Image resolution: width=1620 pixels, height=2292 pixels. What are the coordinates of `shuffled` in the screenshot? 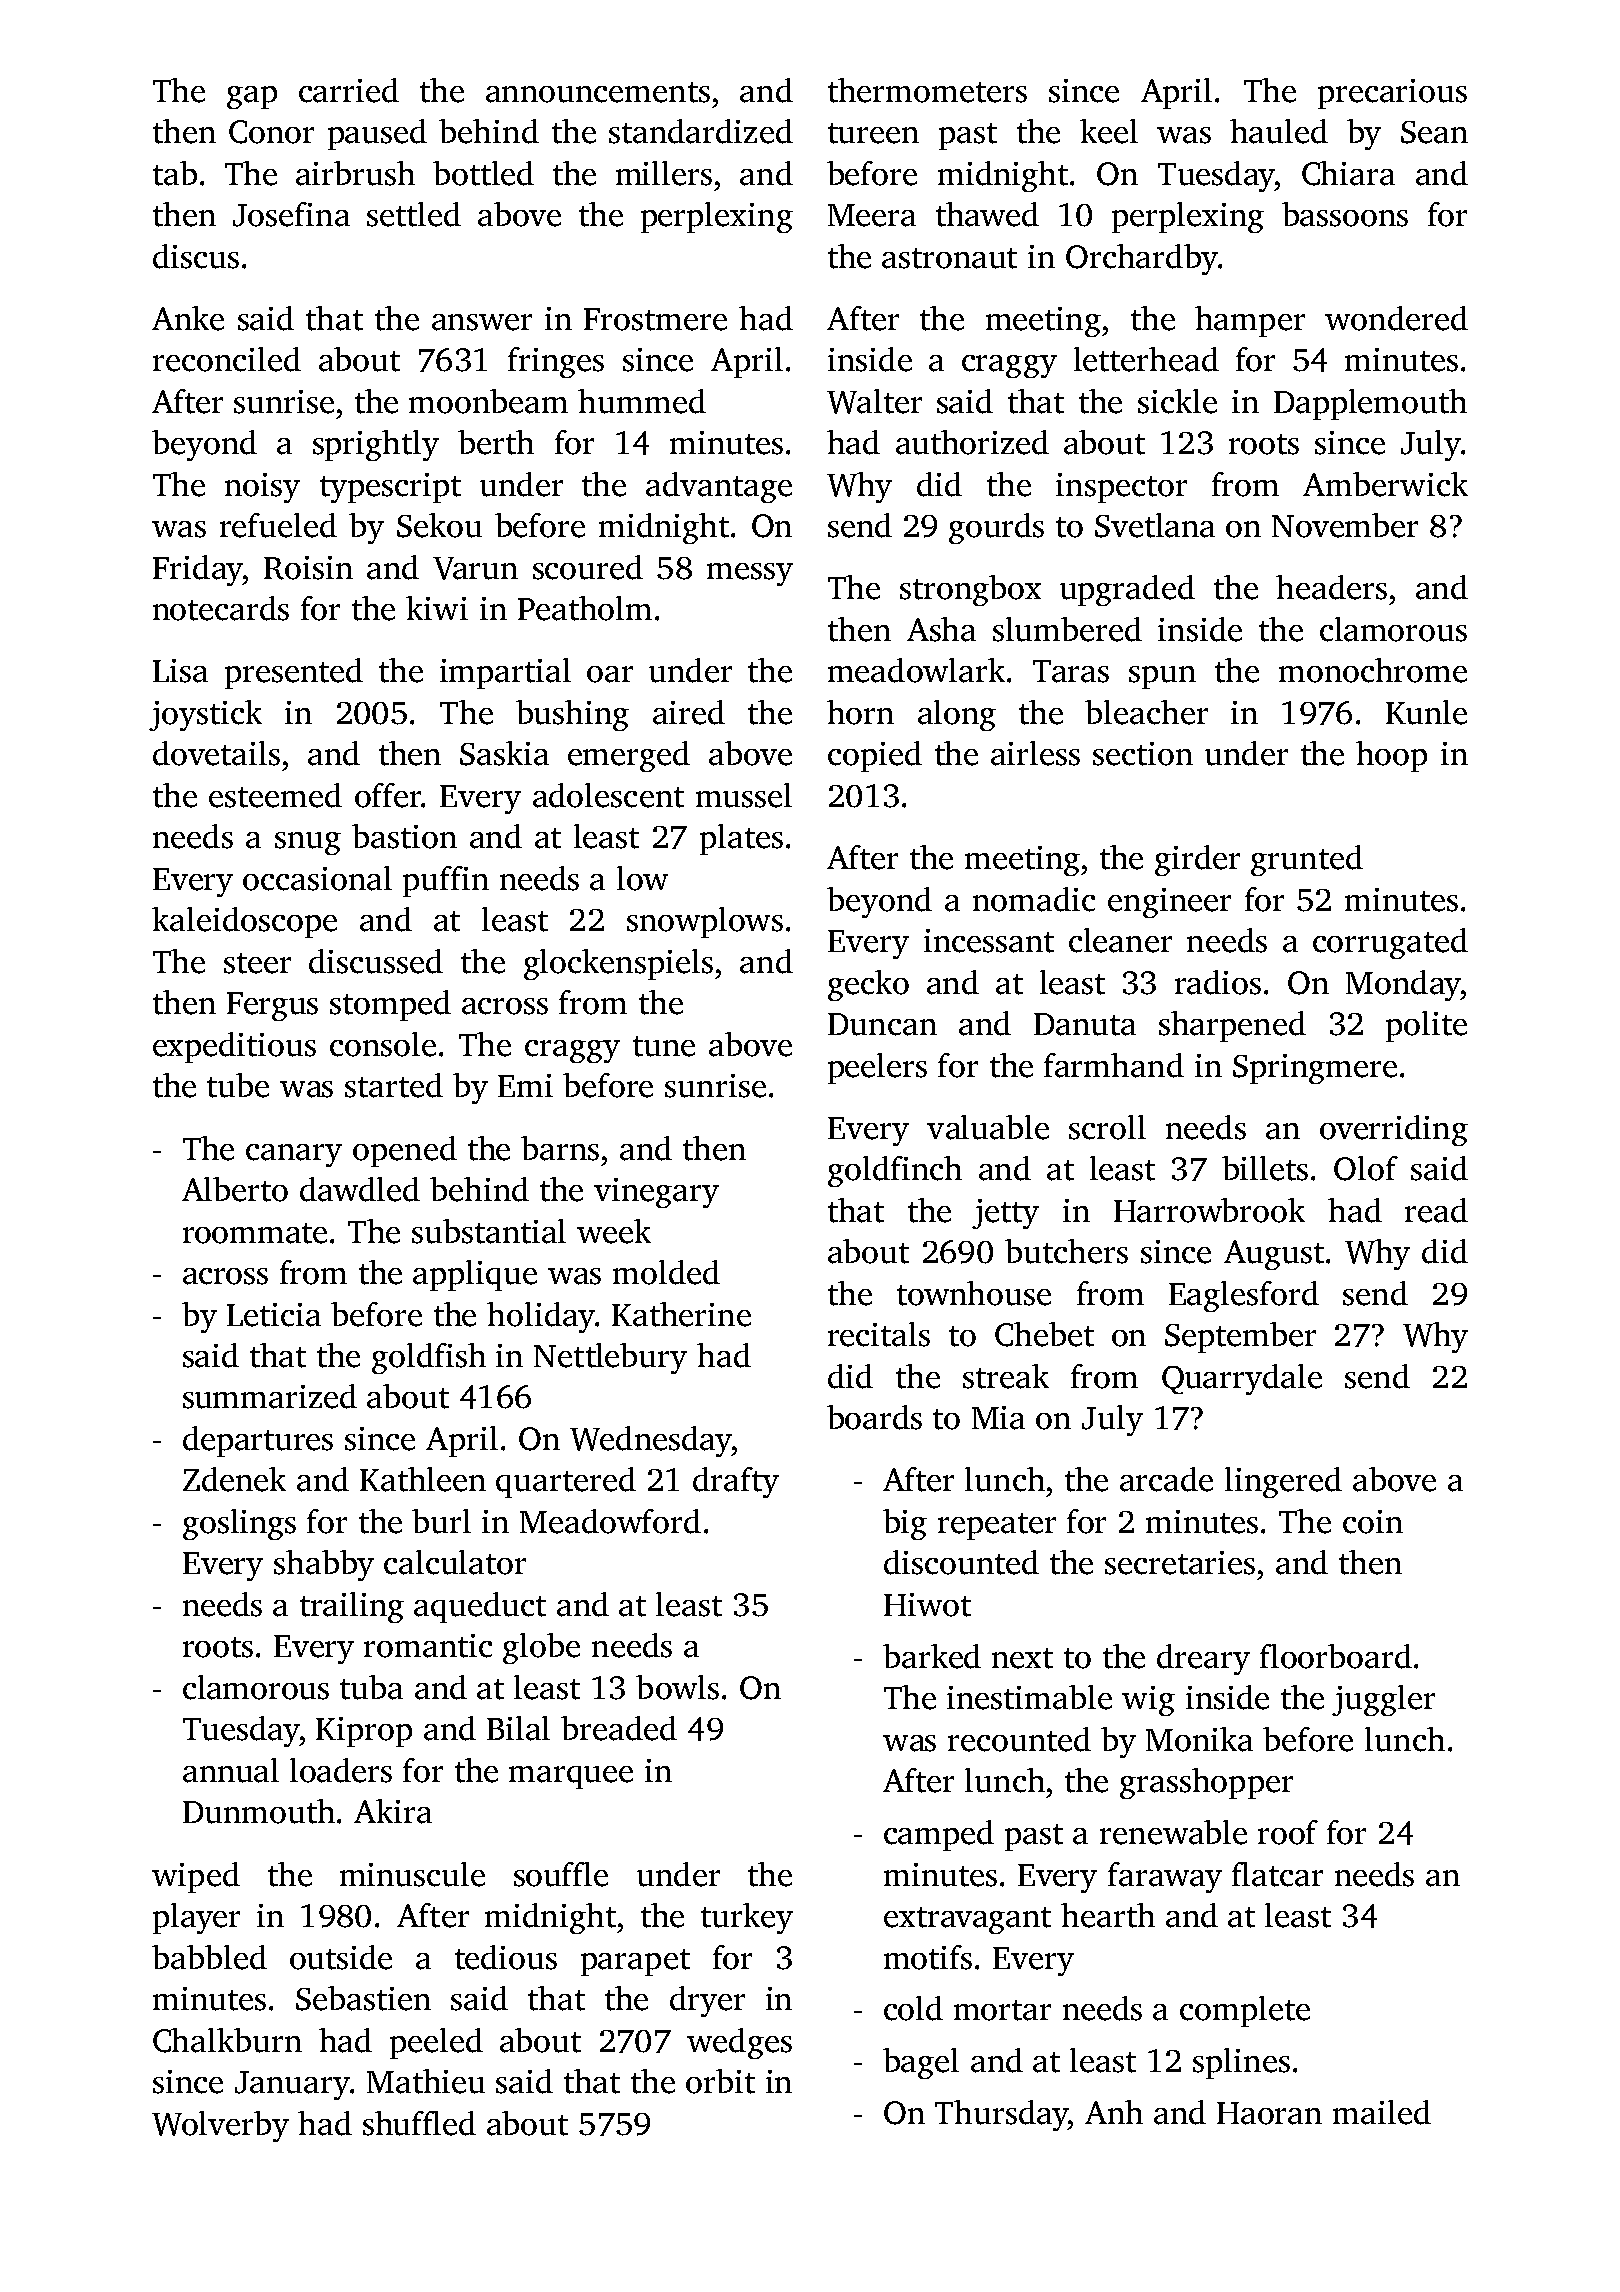 It's located at (419, 2123).
